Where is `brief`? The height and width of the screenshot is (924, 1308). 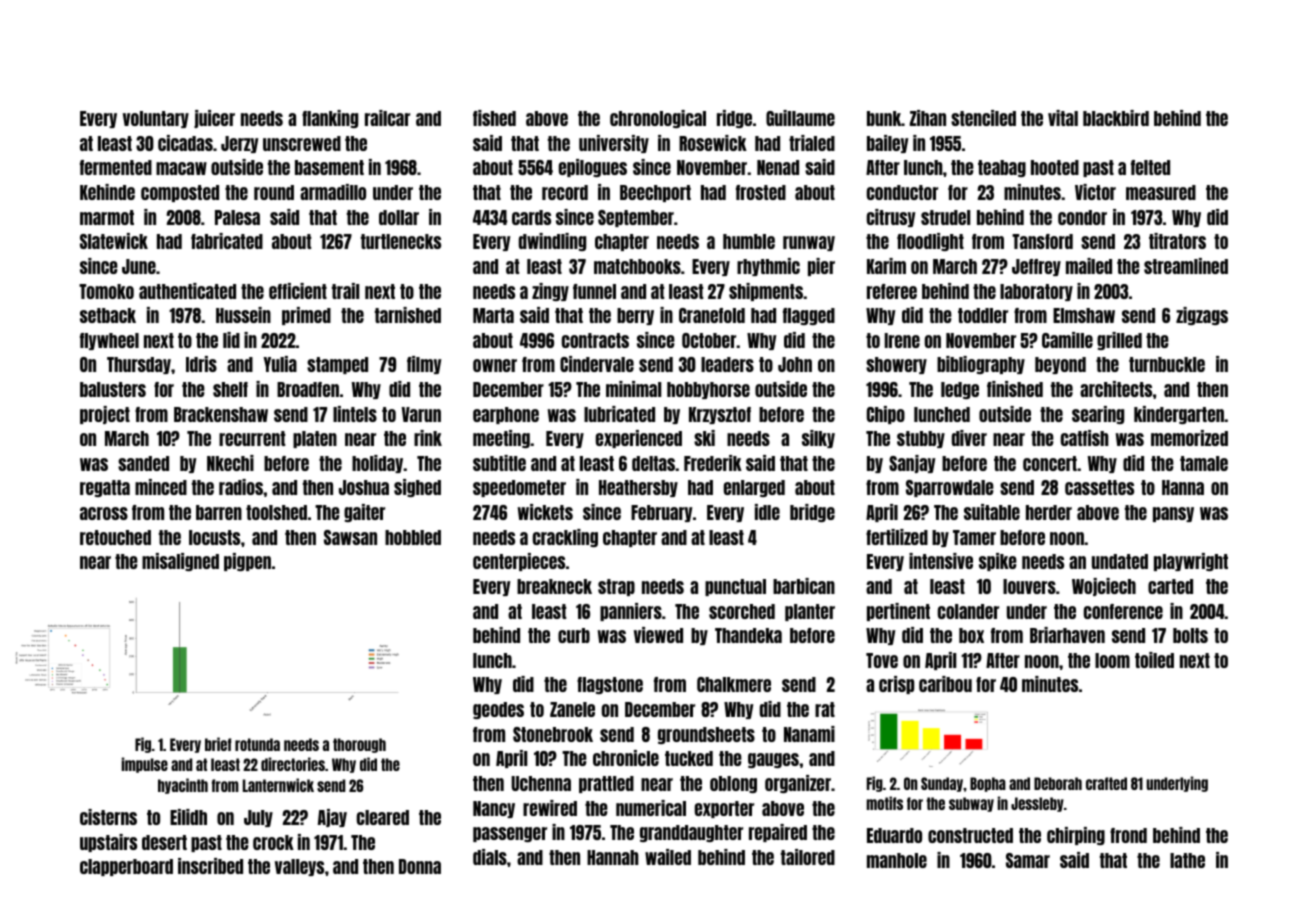 brief is located at coordinates (218, 744).
